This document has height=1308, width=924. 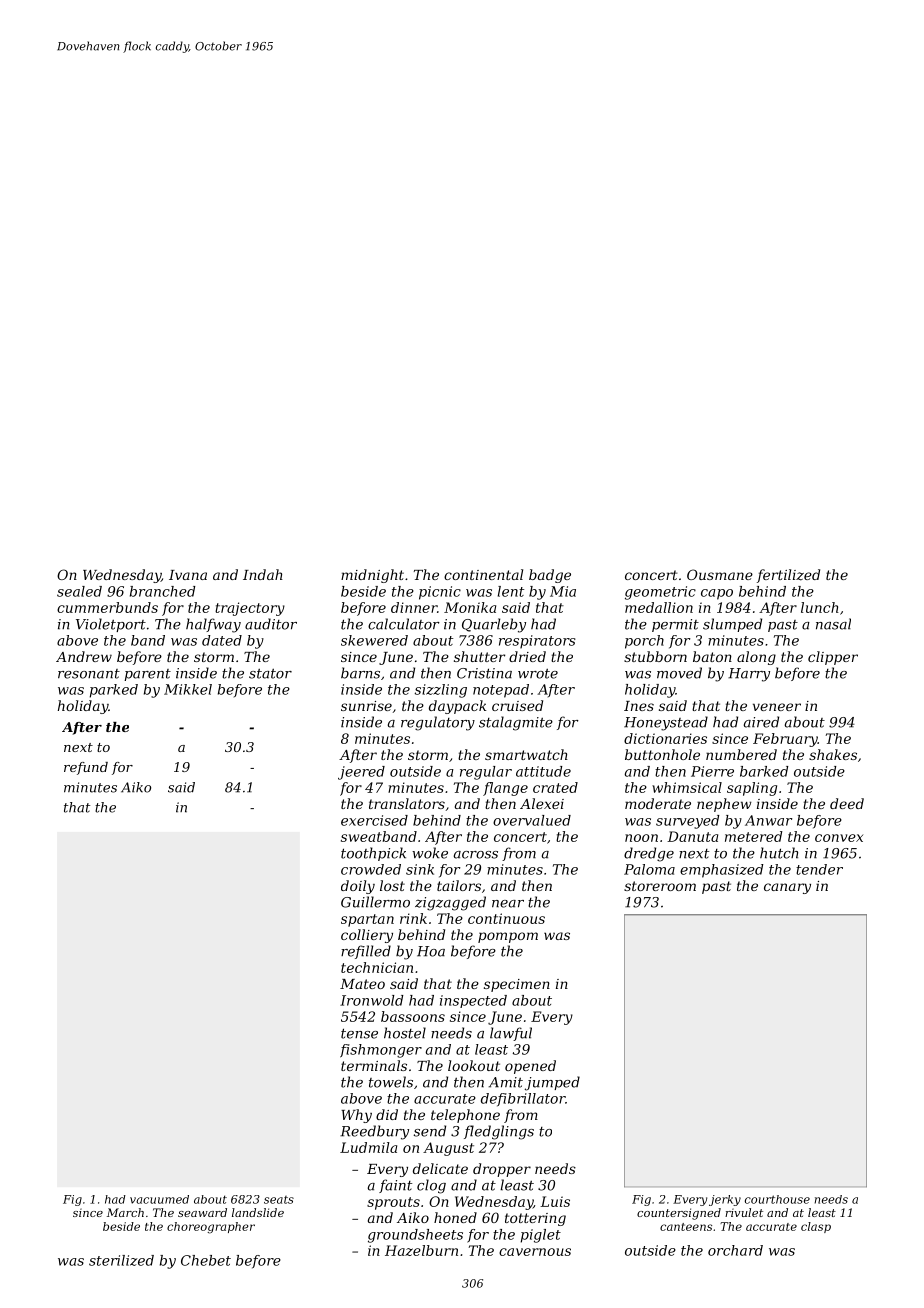 I want to click on jumped, so click(x=552, y=1083).
